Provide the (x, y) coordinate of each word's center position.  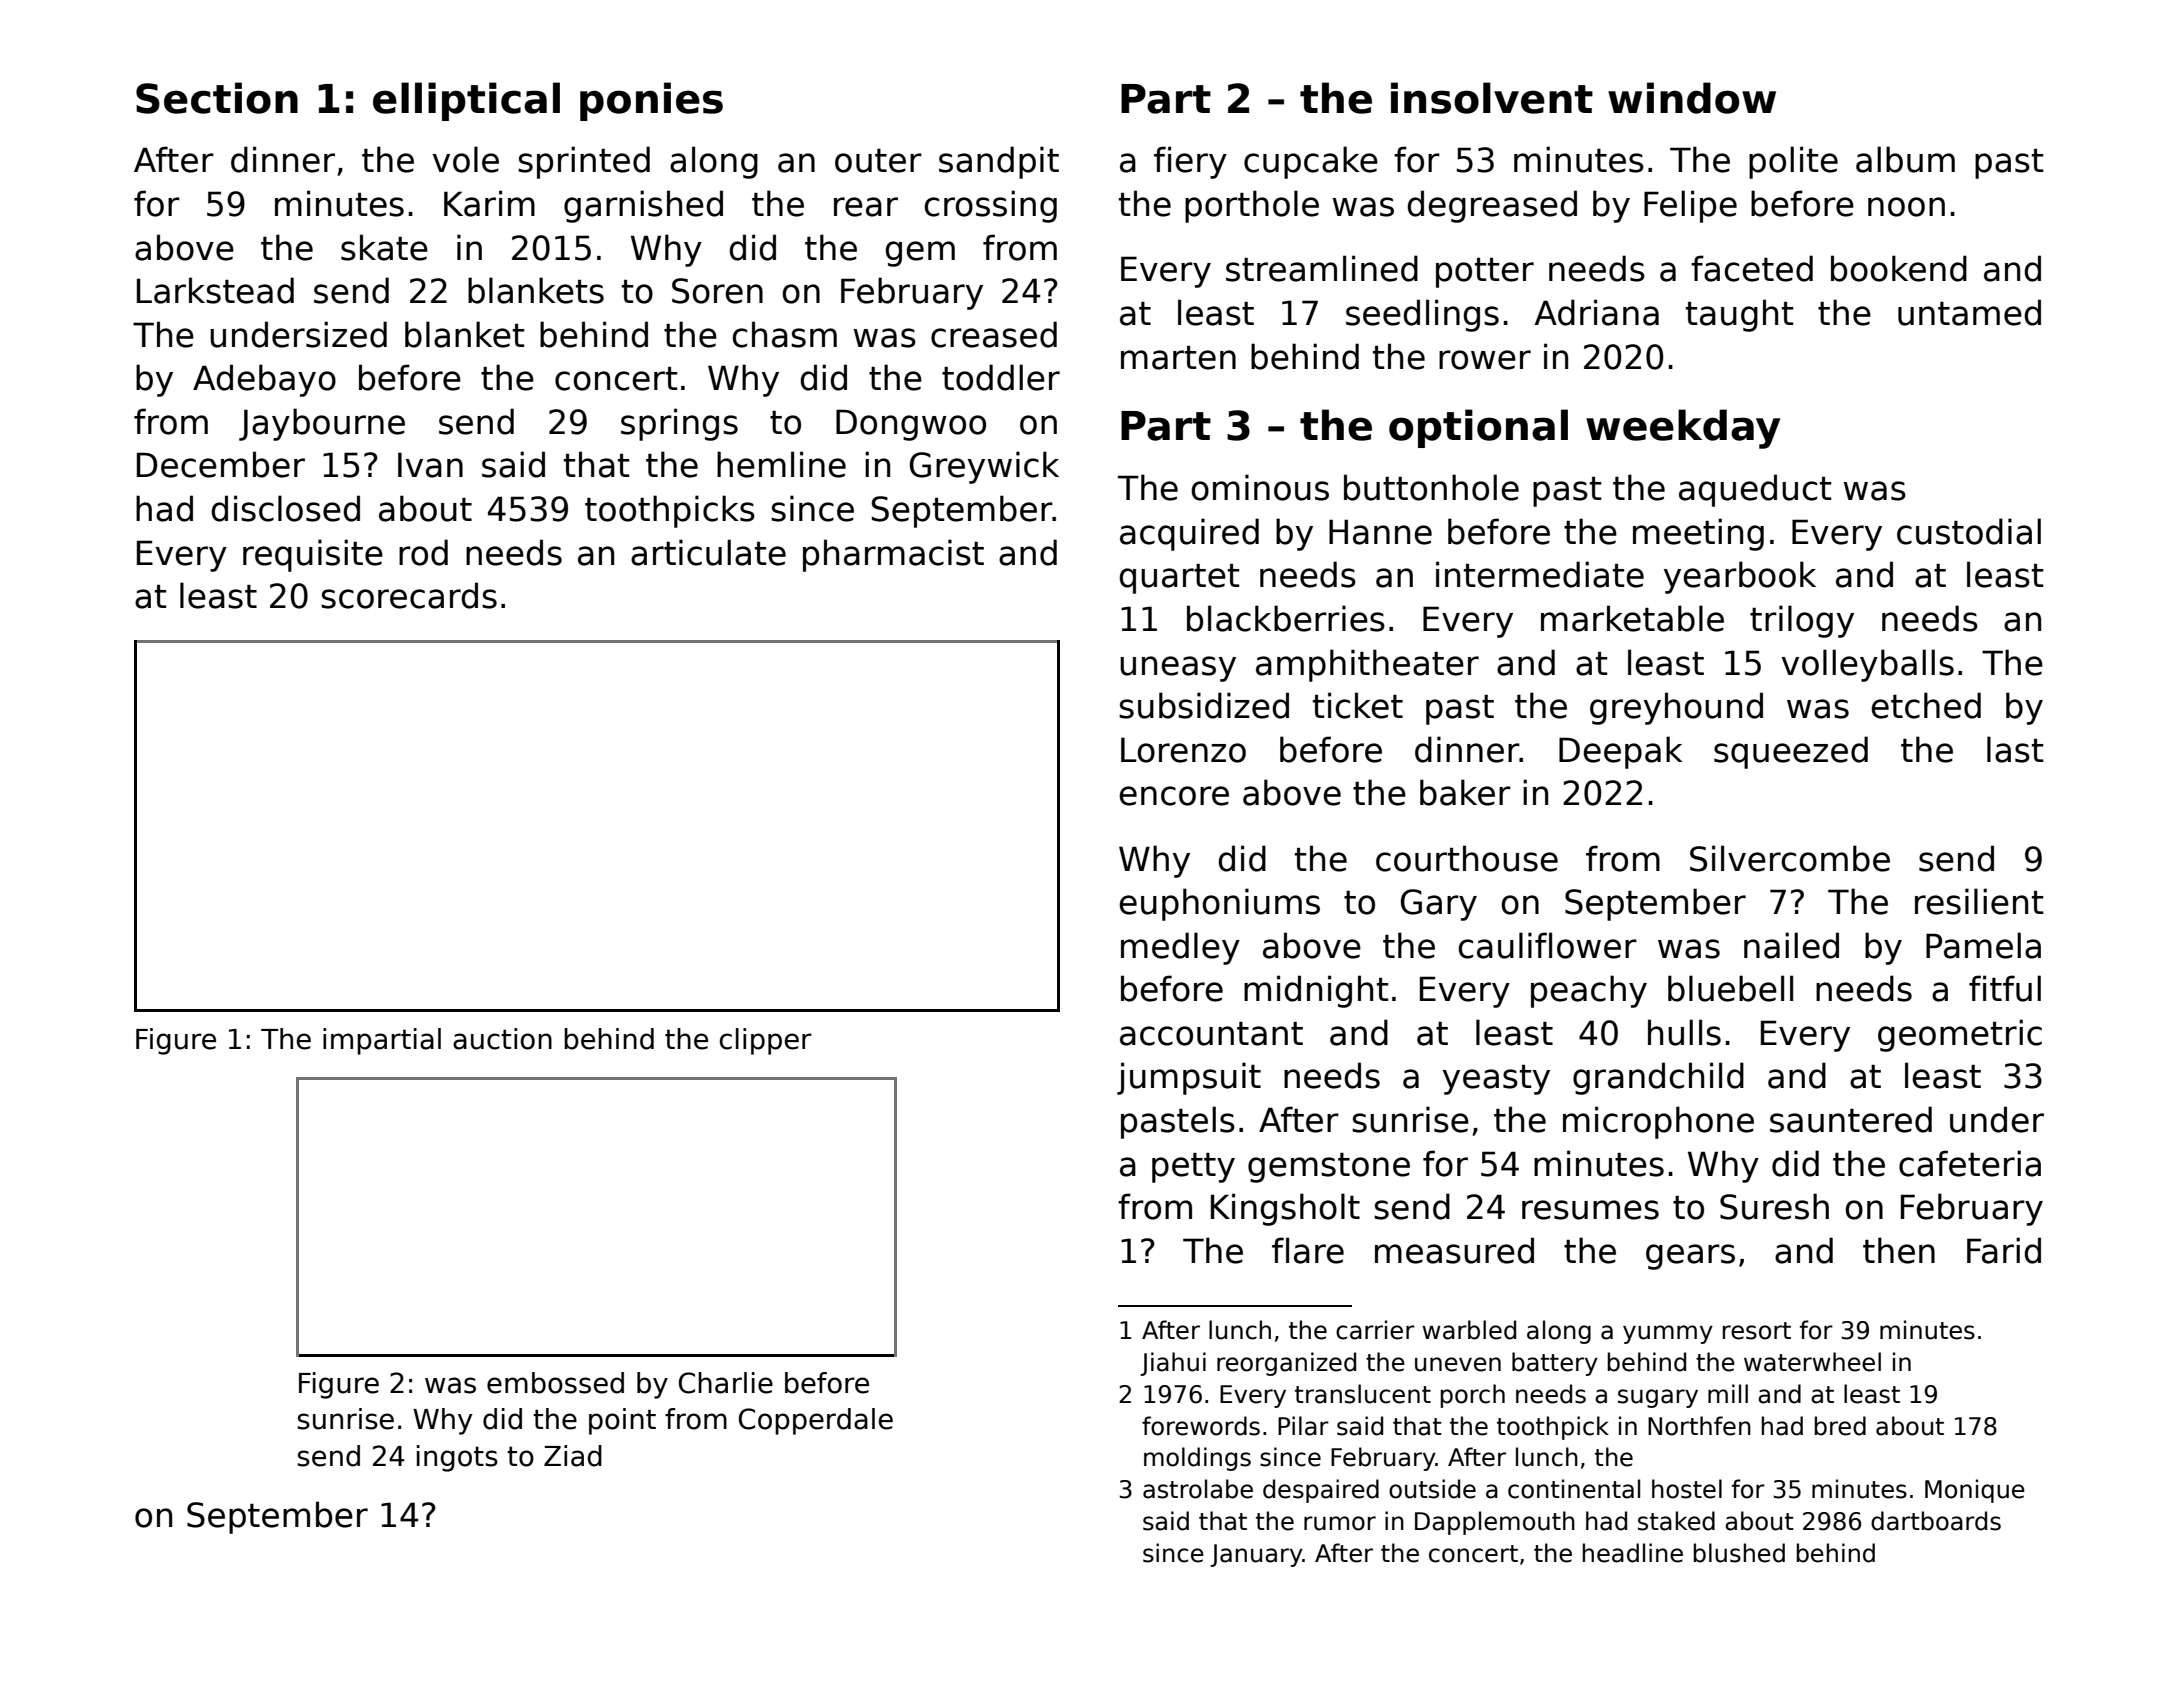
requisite (313, 555)
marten (1178, 358)
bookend (1899, 268)
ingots (457, 1458)
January (1256, 1555)
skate (384, 247)
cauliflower (1547, 945)
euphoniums (1219, 904)
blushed (1739, 1553)
